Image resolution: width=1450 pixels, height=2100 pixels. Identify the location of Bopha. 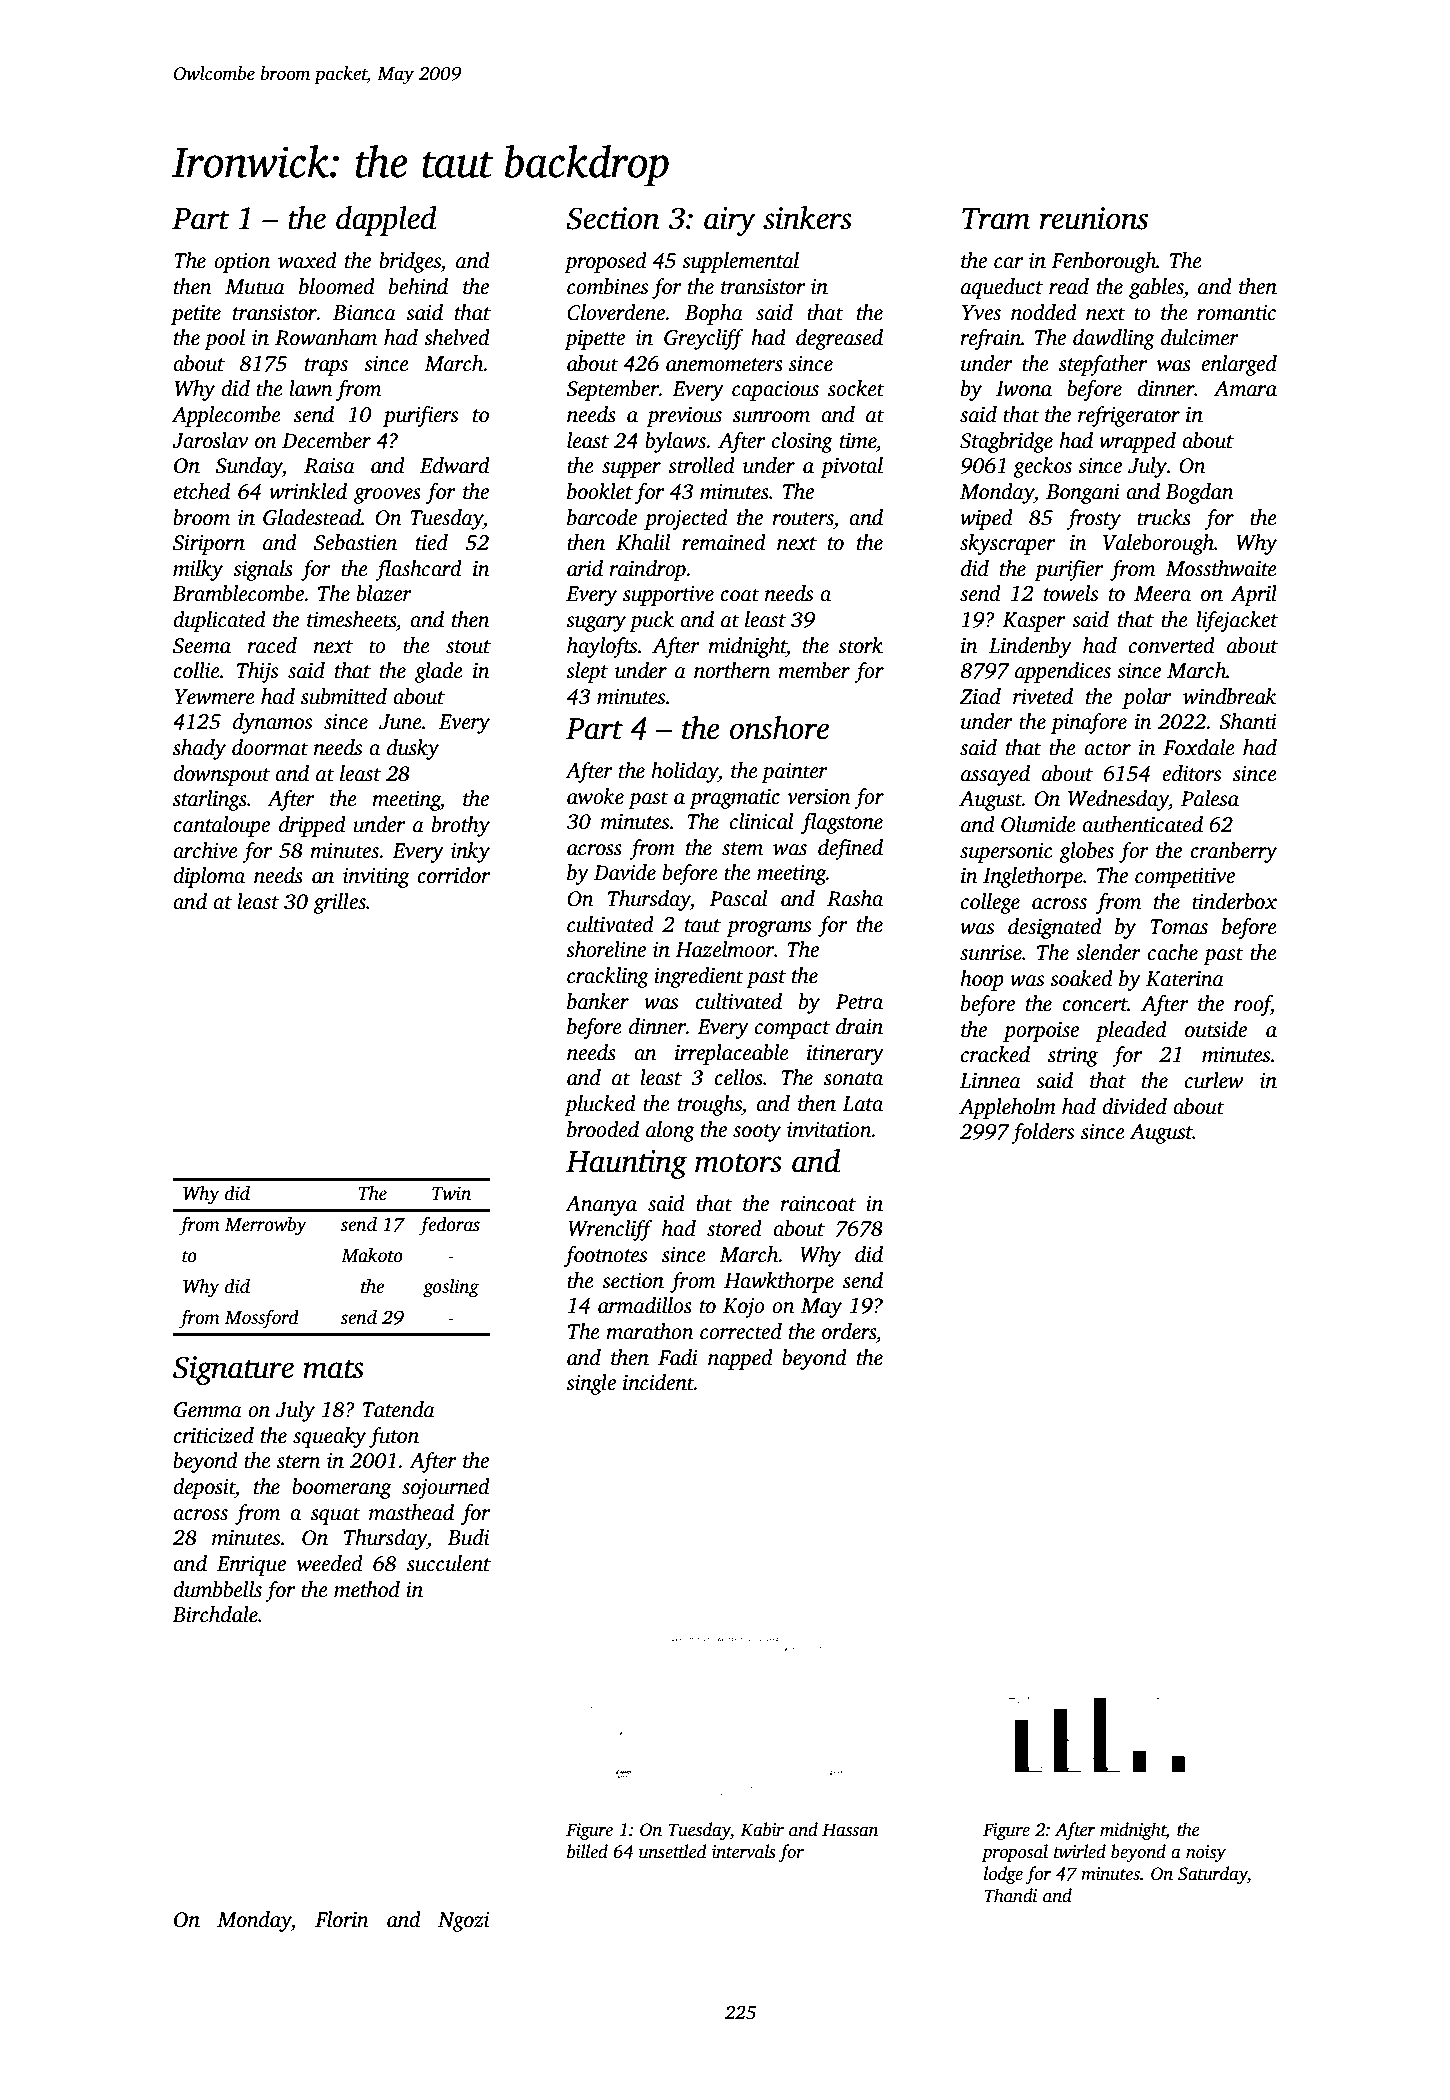
(714, 314).
